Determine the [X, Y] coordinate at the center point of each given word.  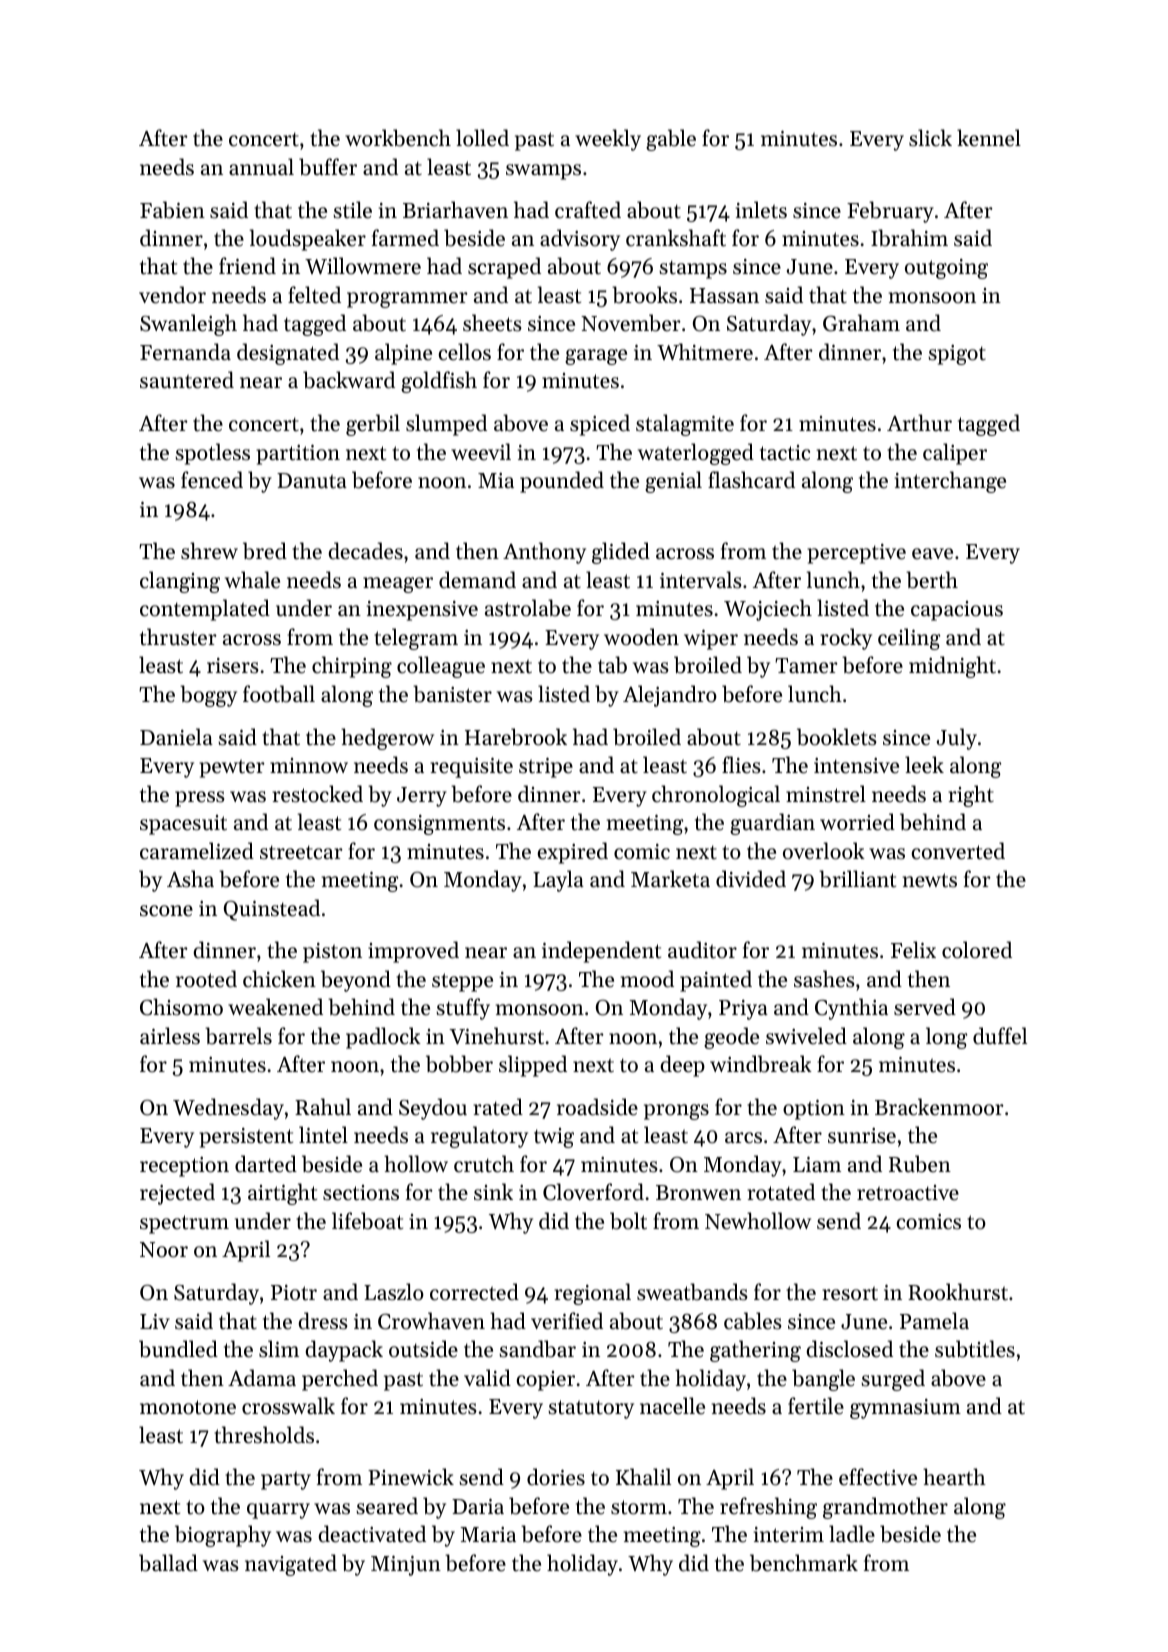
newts [930, 880]
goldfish [439, 382]
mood [647, 979]
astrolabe [528, 608]
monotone [188, 1407]
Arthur [919, 423]
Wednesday [228, 1109]
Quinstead [272, 910]
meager [398, 585]
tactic [785, 453]
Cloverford [593, 1192]
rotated [781, 1192]
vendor [172, 295]
